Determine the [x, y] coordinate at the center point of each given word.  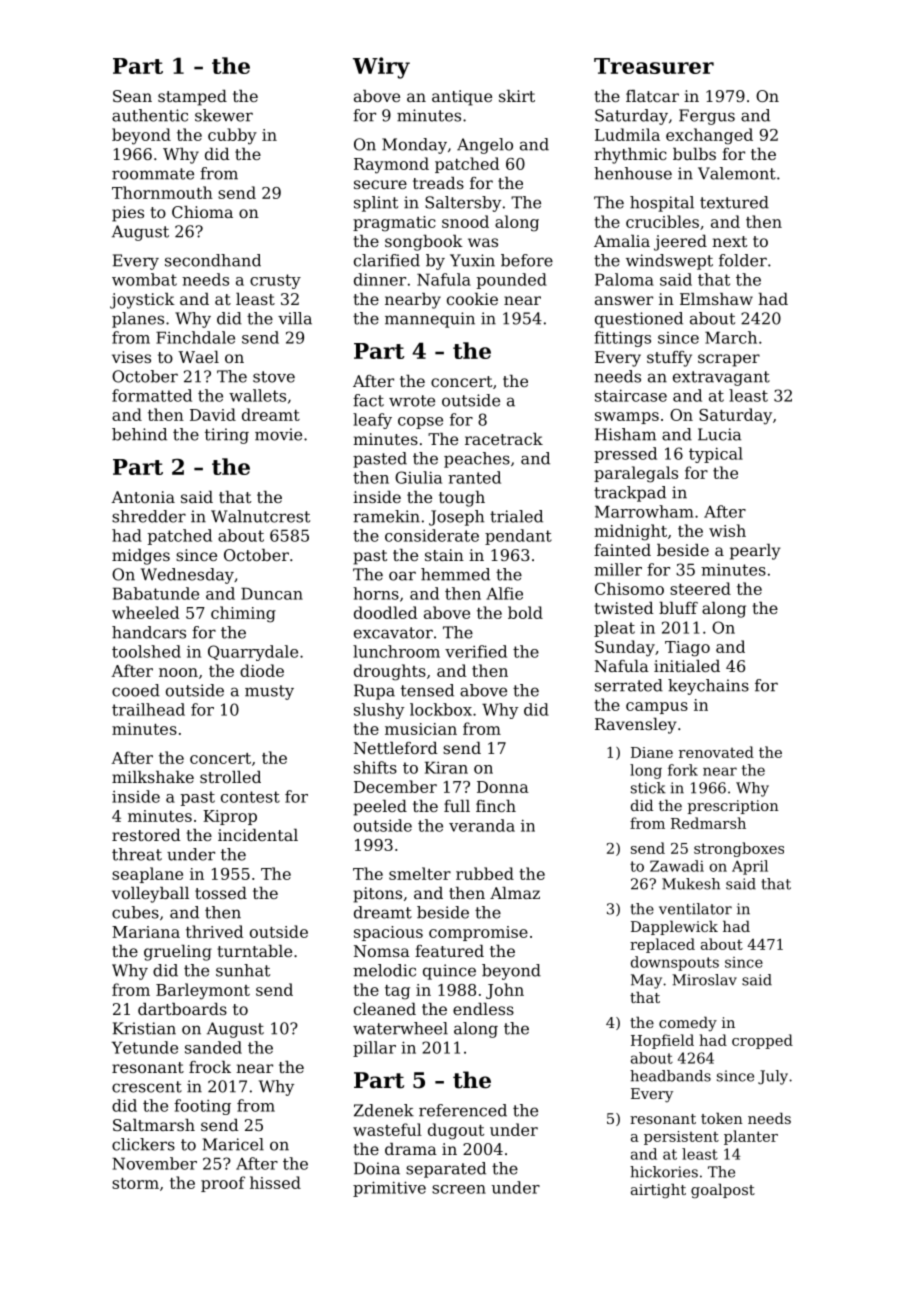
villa [295, 318]
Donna [503, 787]
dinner [380, 279]
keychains [708, 687]
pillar [374, 1049]
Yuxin [472, 260]
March [731, 337]
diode [262, 670]
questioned [639, 320]
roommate [153, 174]
